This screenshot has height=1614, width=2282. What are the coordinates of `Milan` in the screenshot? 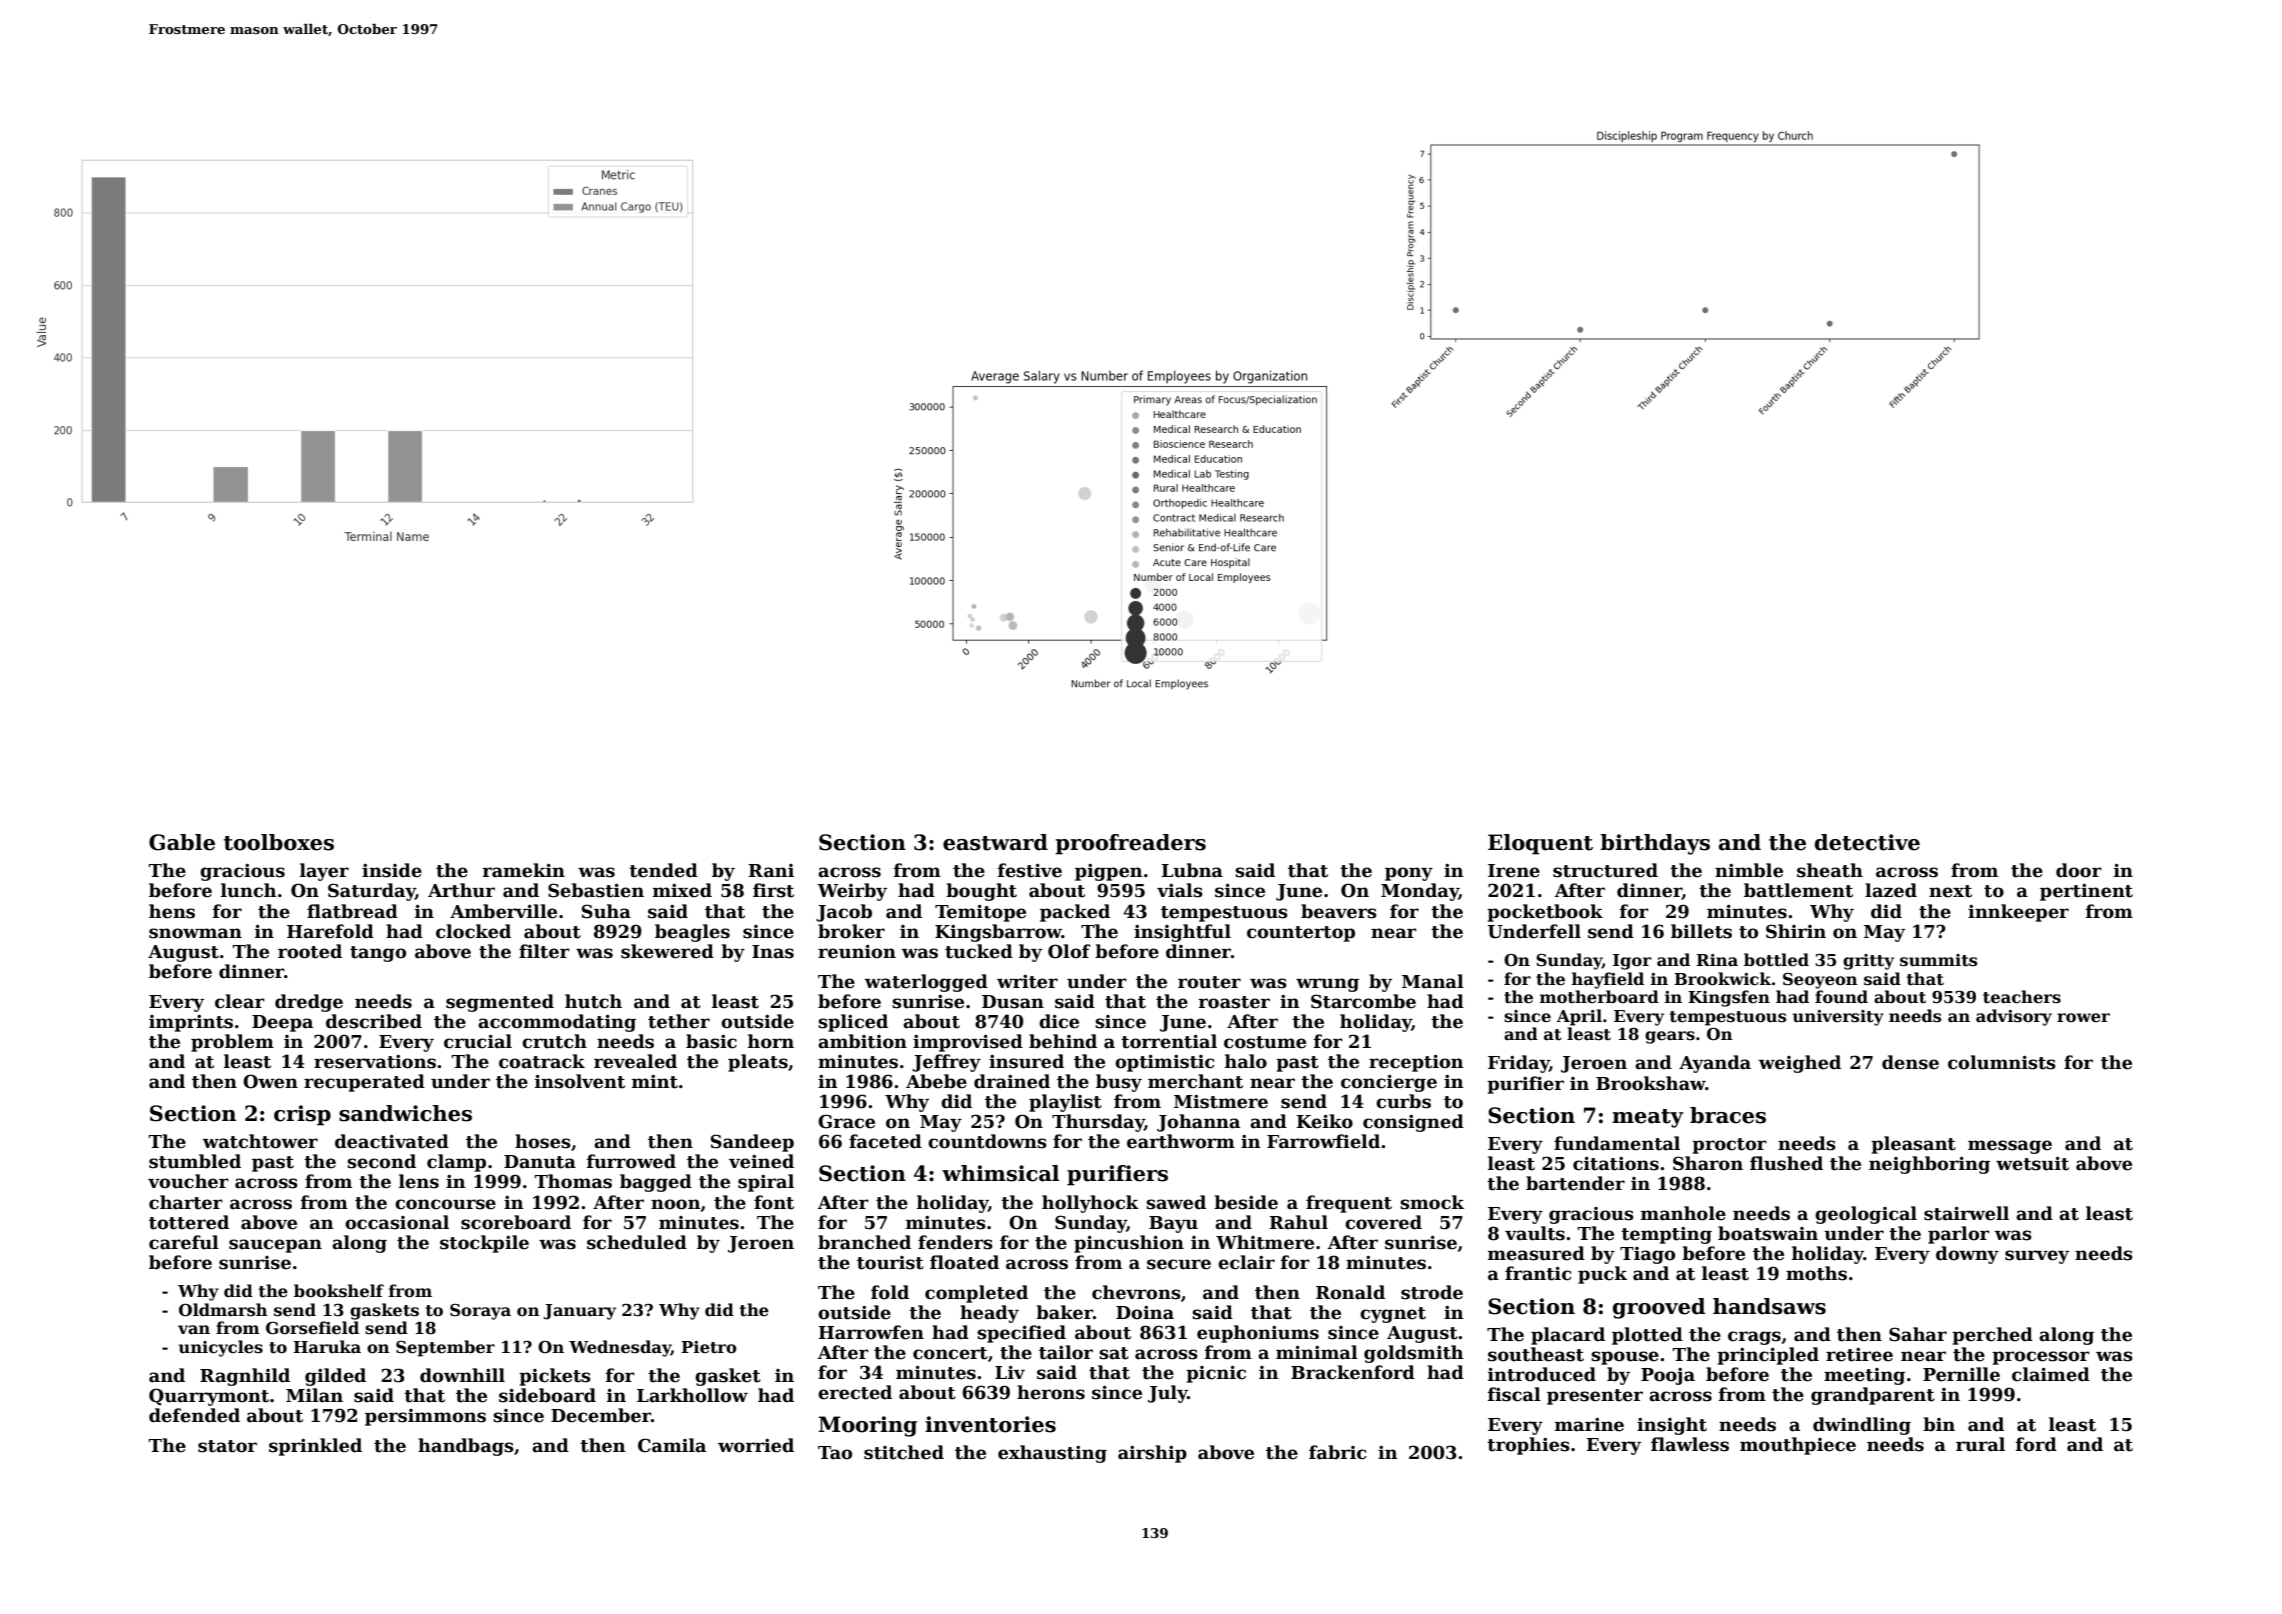 It's located at (314, 1395).
